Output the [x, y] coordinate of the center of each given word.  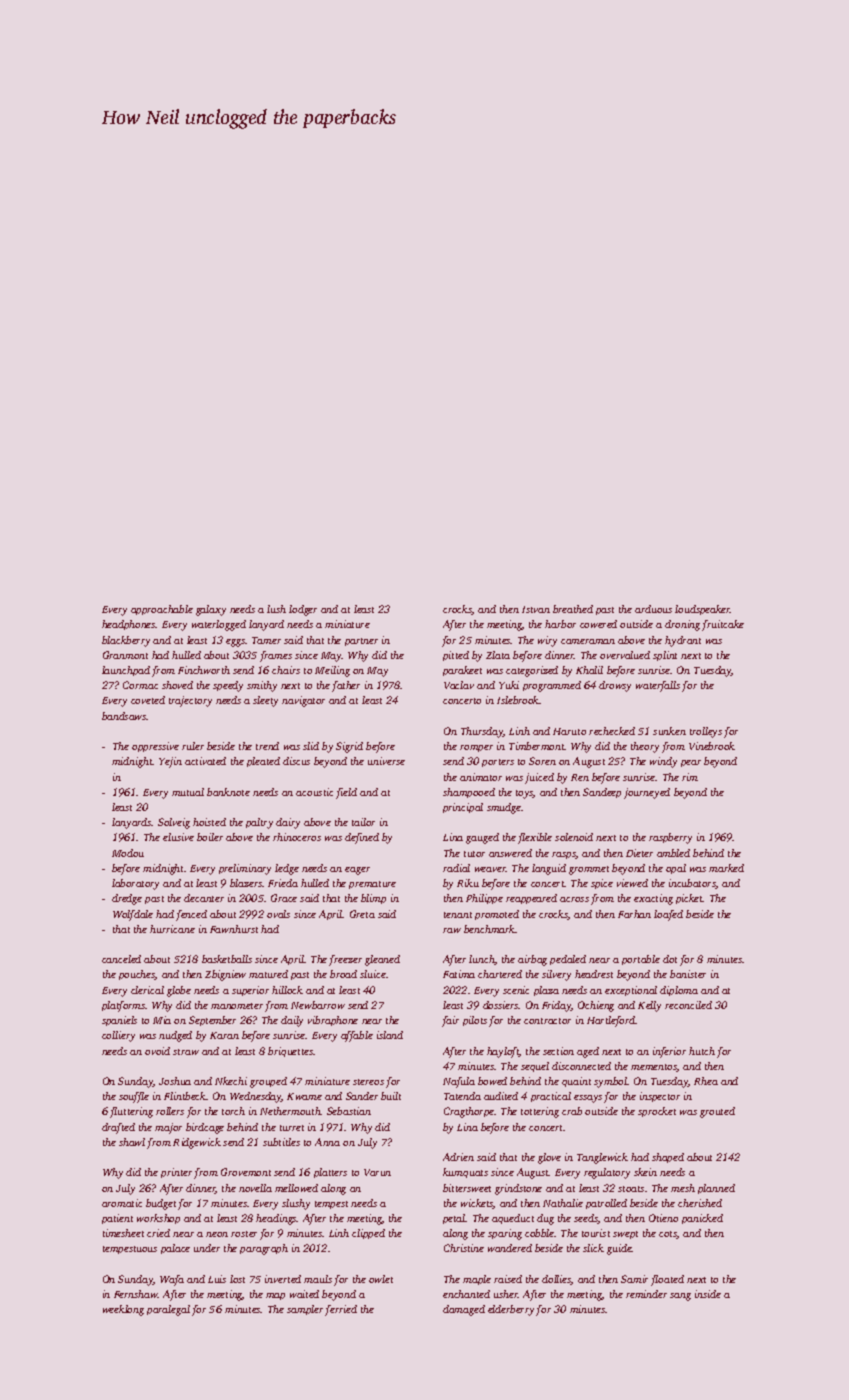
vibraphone [333, 1021]
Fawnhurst [234, 929]
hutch [702, 1051]
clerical [147, 990]
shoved [177, 685]
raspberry [670, 838]
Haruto [569, 731]
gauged [482, 838]
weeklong [123, 1310]
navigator [303, 701]
